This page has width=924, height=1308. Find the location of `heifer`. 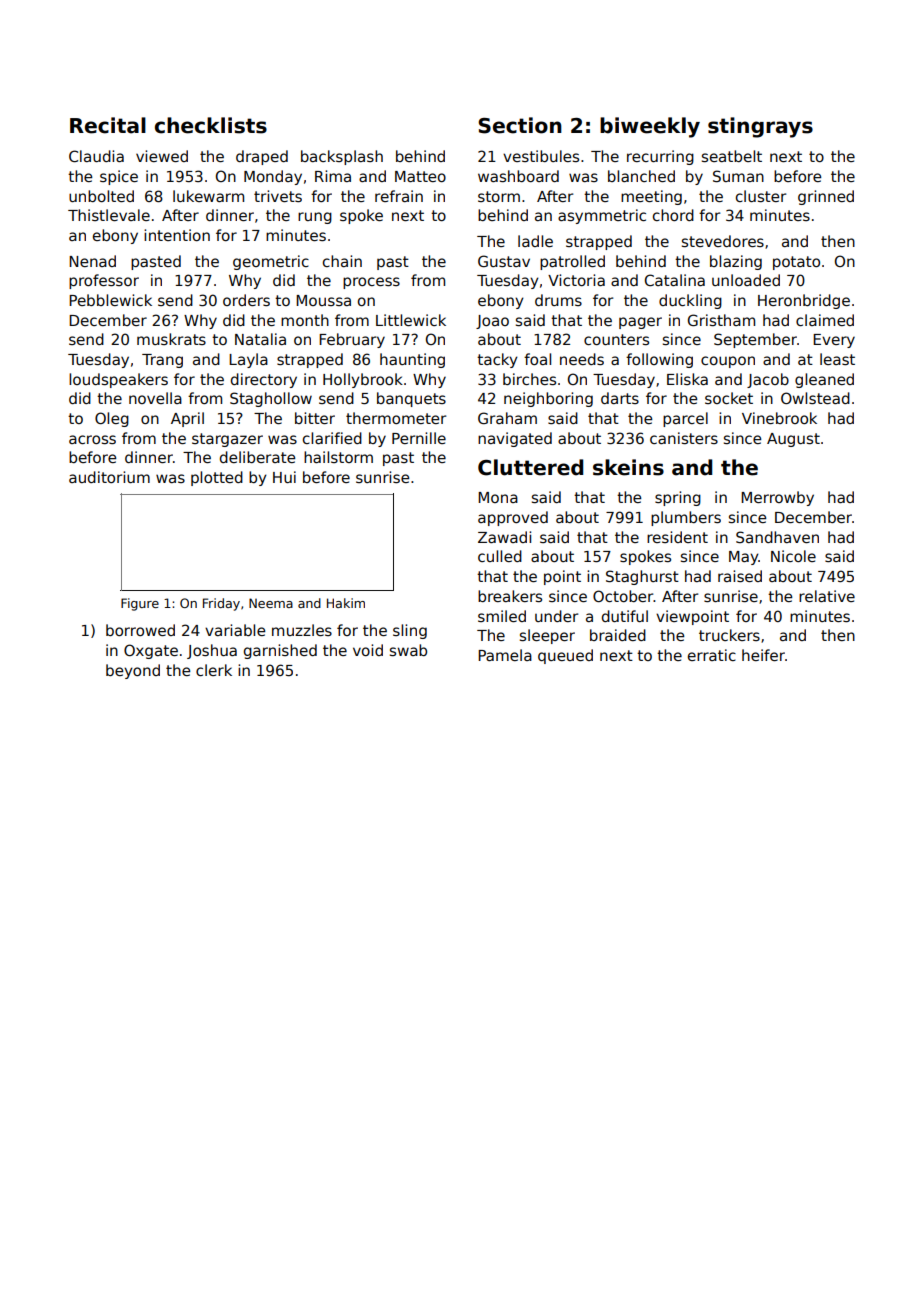

heifer is located at coordinates (763, 655).
